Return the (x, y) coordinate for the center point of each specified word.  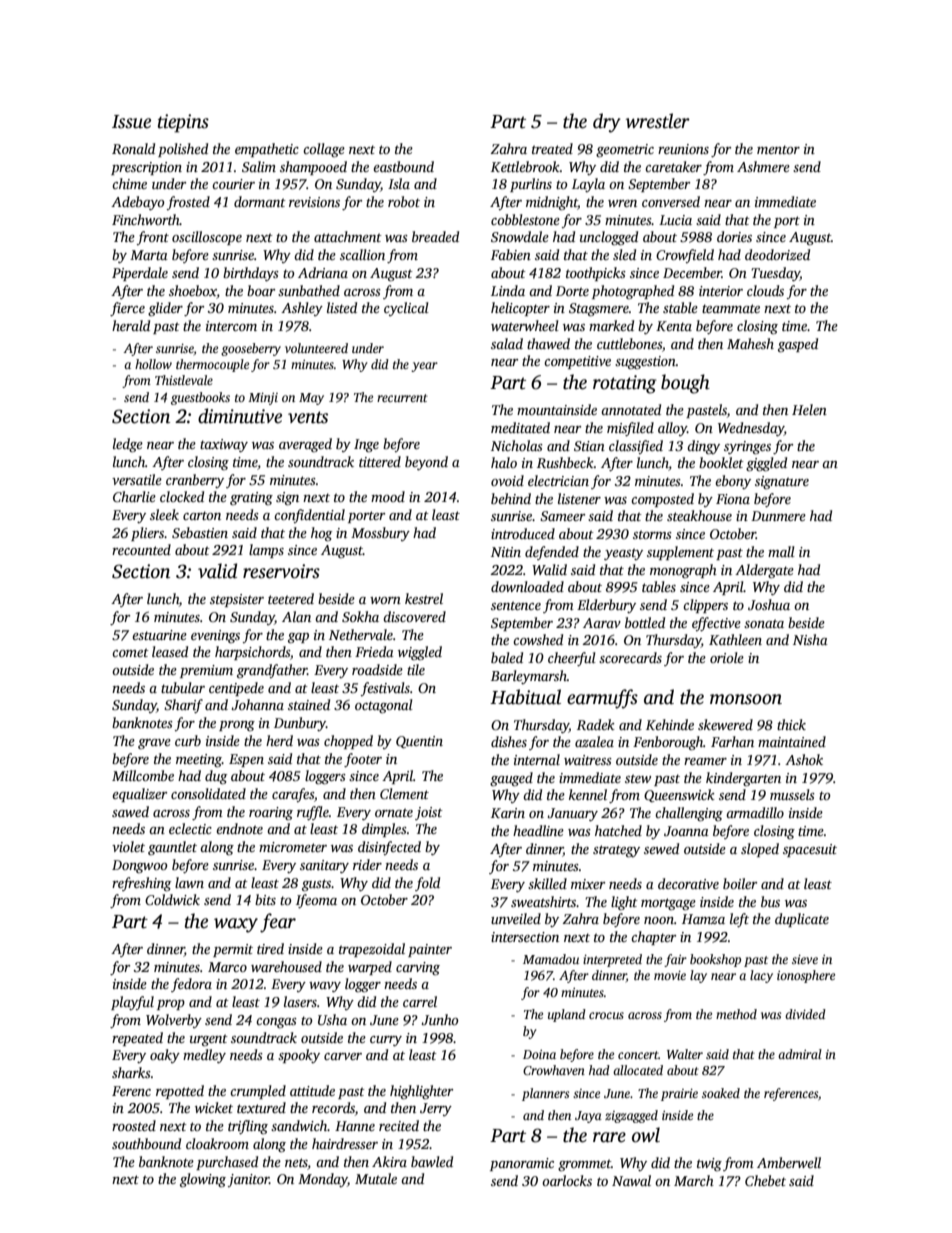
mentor (778, 149)
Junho (439, 1019)
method (736, 1014)
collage (324, 150)
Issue (131, 122)
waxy (236, 925)
